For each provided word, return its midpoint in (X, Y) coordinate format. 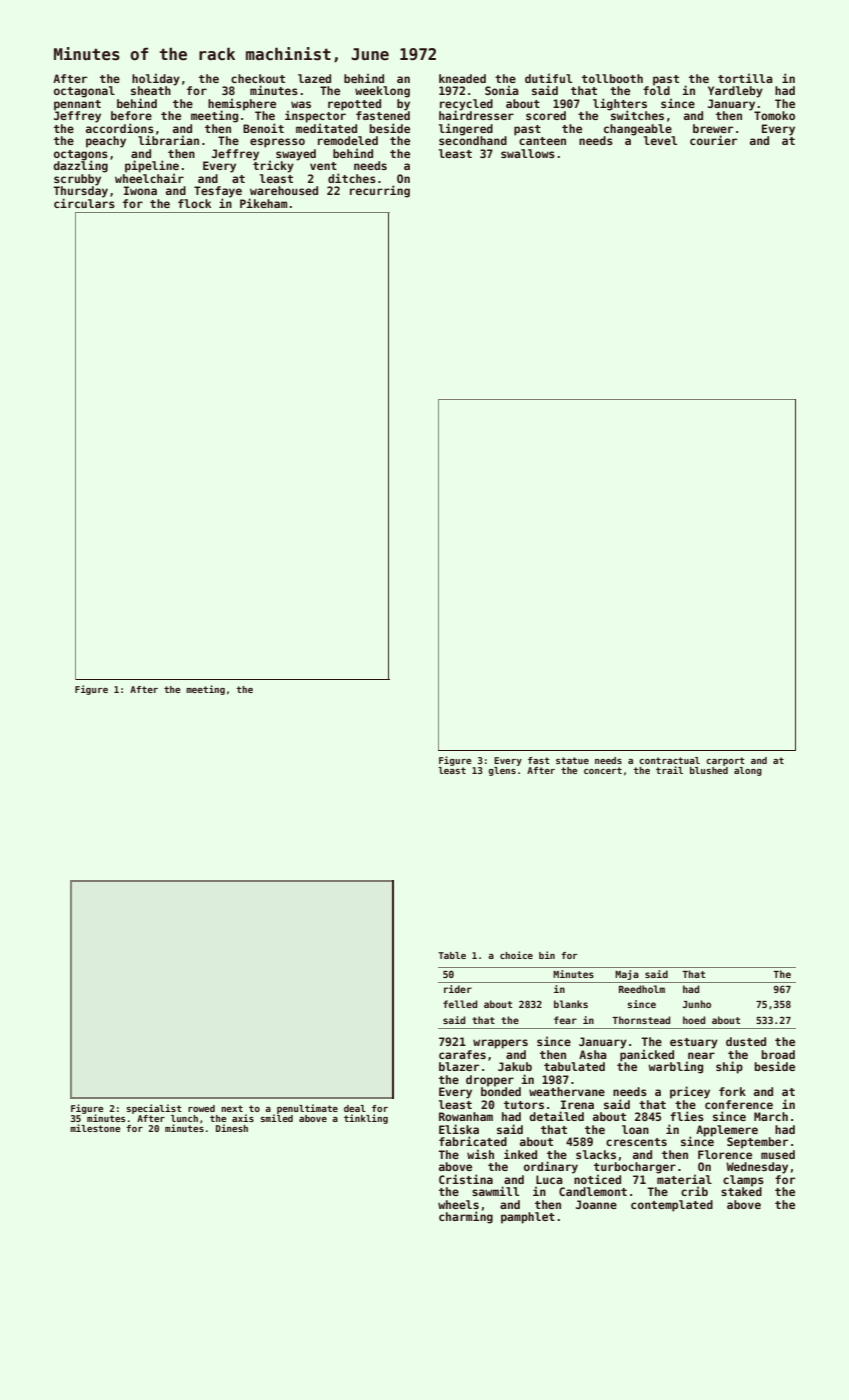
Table (452, 955)
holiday (156, 79)
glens (502, 771)
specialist (154, 1109)
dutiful (548, 78)
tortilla (745, 78)
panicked (647, 1055)
